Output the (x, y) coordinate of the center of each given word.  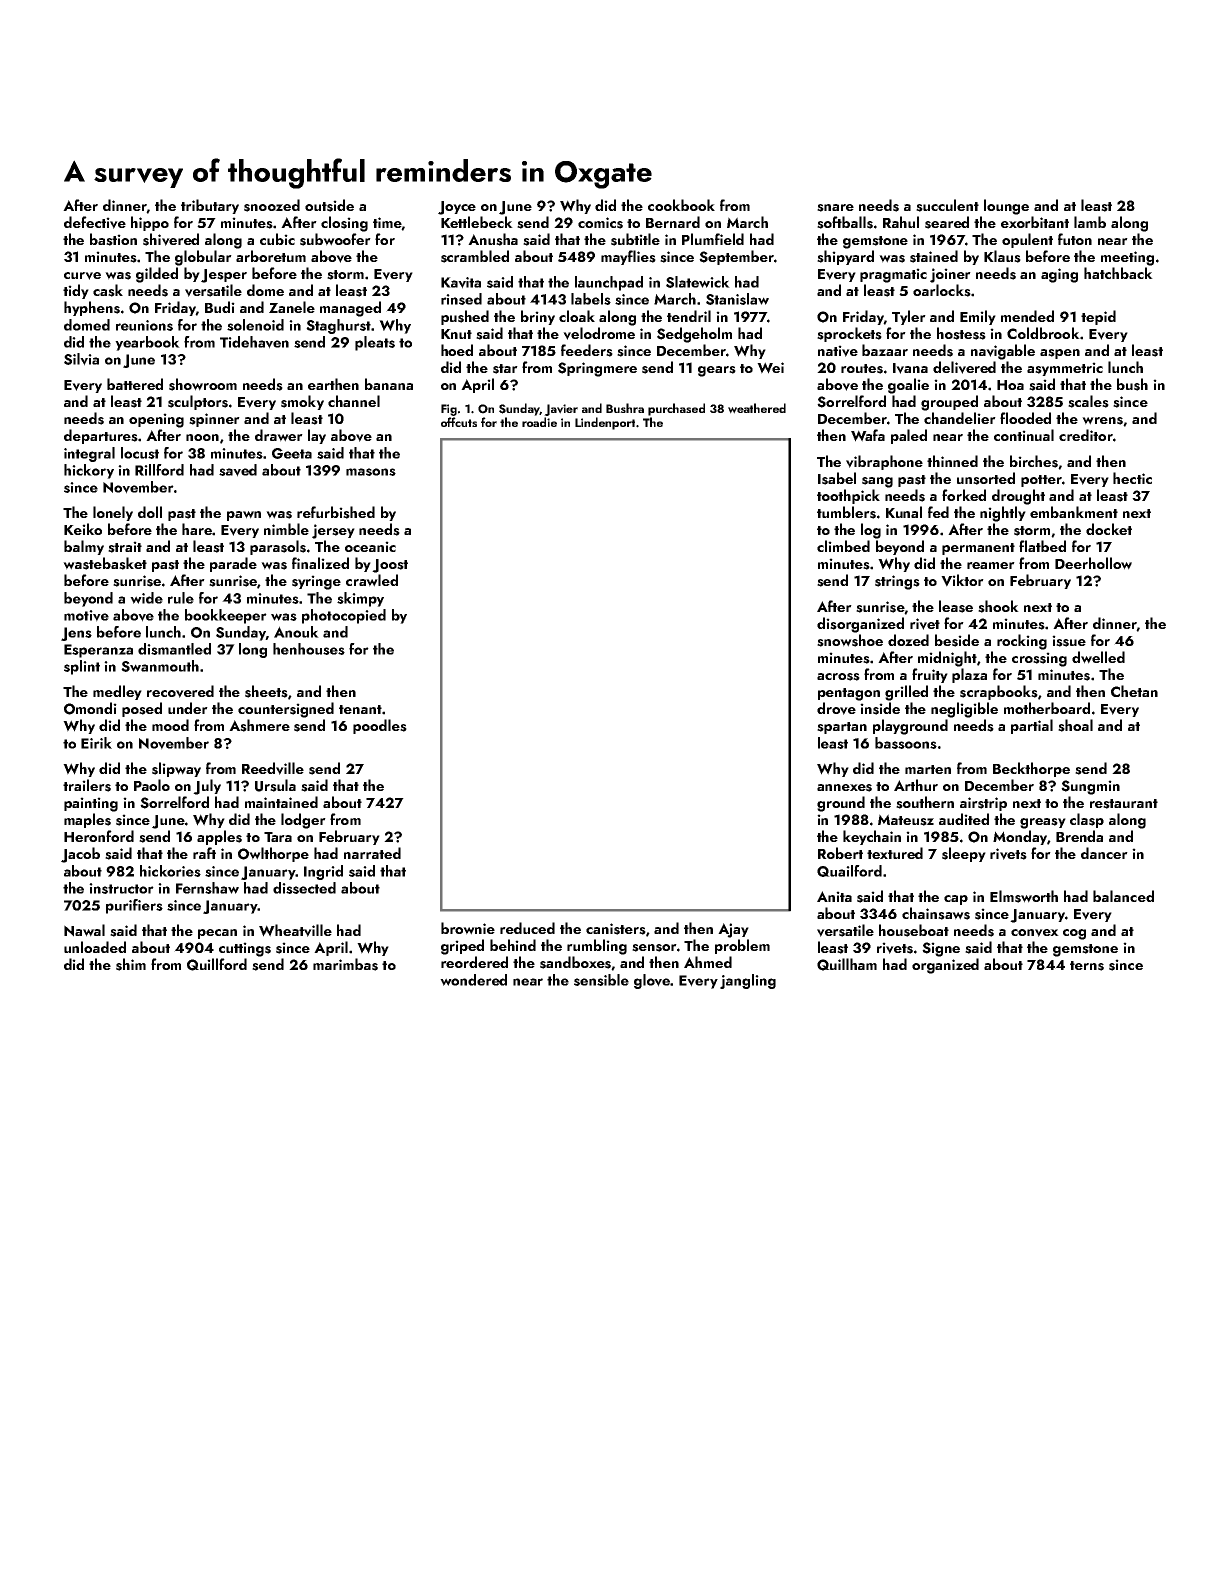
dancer (1104, 853)
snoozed (272, 205)
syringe (316, 582)
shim (131, 964)
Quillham (847, 964)
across (838, 677)
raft (204, 853)
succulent (947, 205)
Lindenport (605, 423)
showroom (203, 384)
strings (897, 582)
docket (1109, 529)
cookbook (681, 205)
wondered (473, 980)
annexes (844, 788)
